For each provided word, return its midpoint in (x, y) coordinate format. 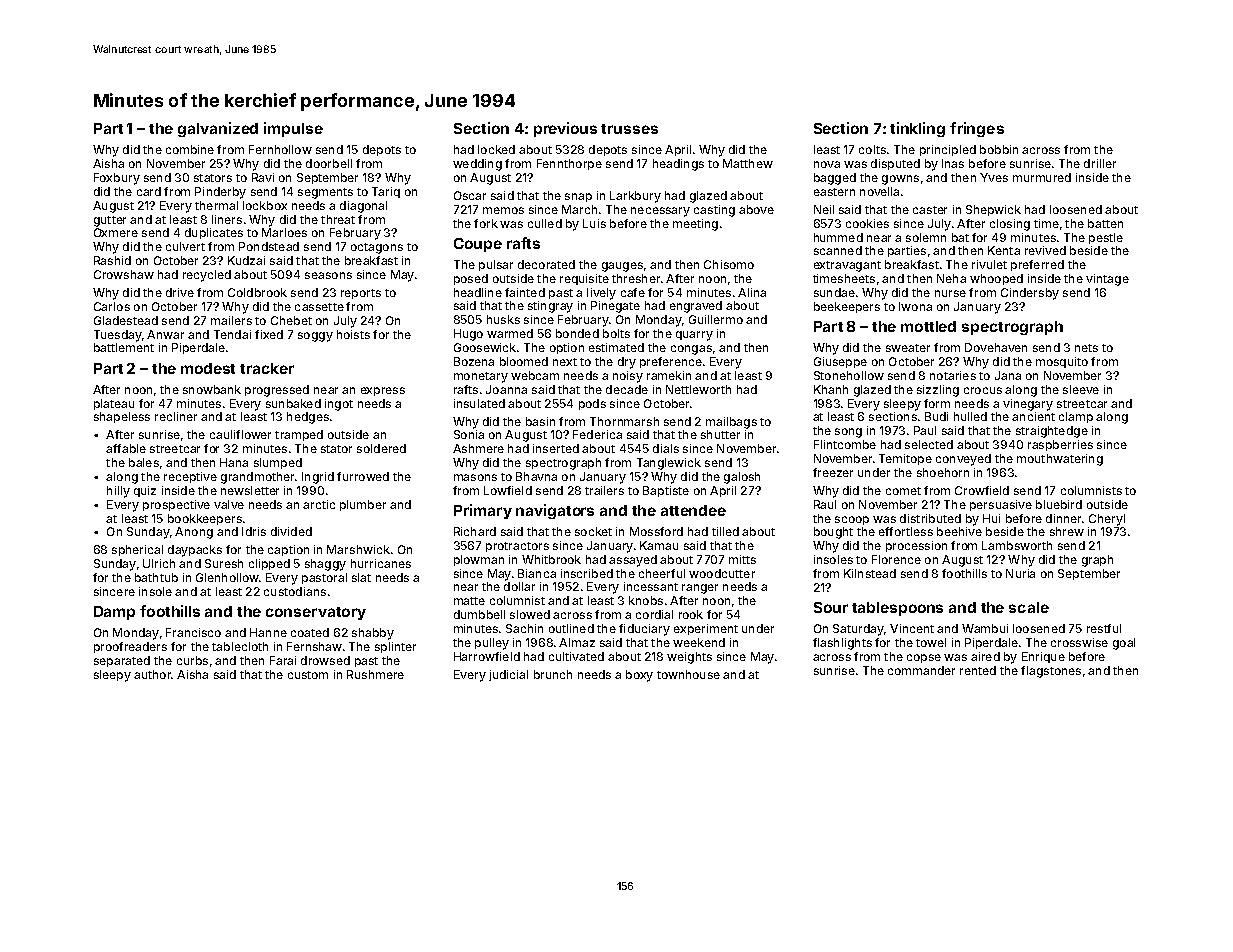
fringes (977, 129)
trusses (629, 129)
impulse (293, 129)
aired (985, 656)
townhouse (688, 674)
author (152, 674)
